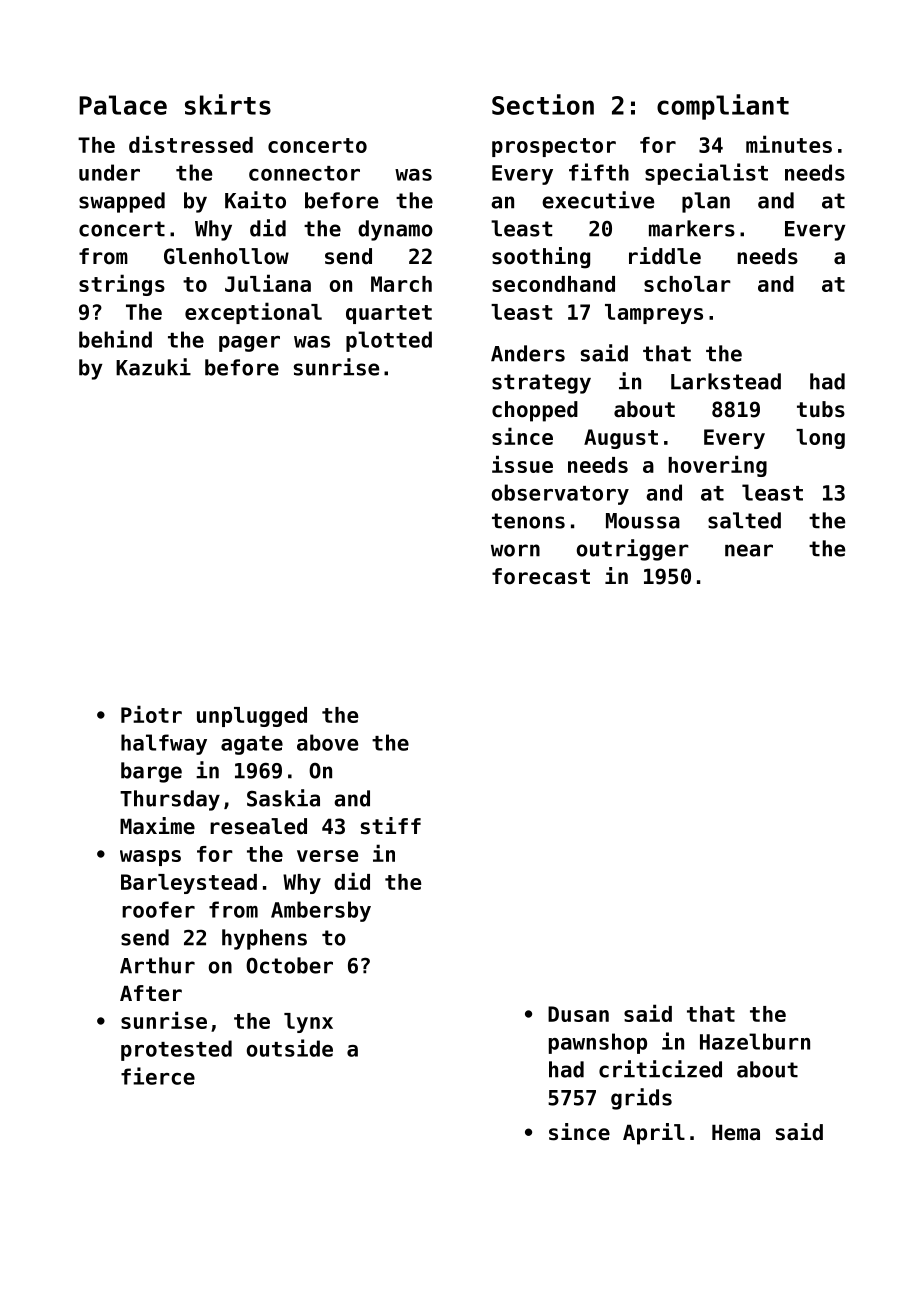 This document has width=924, height=1311. Describe the element at coordinates (706, 202) in the document. I see `plan` at that location.
